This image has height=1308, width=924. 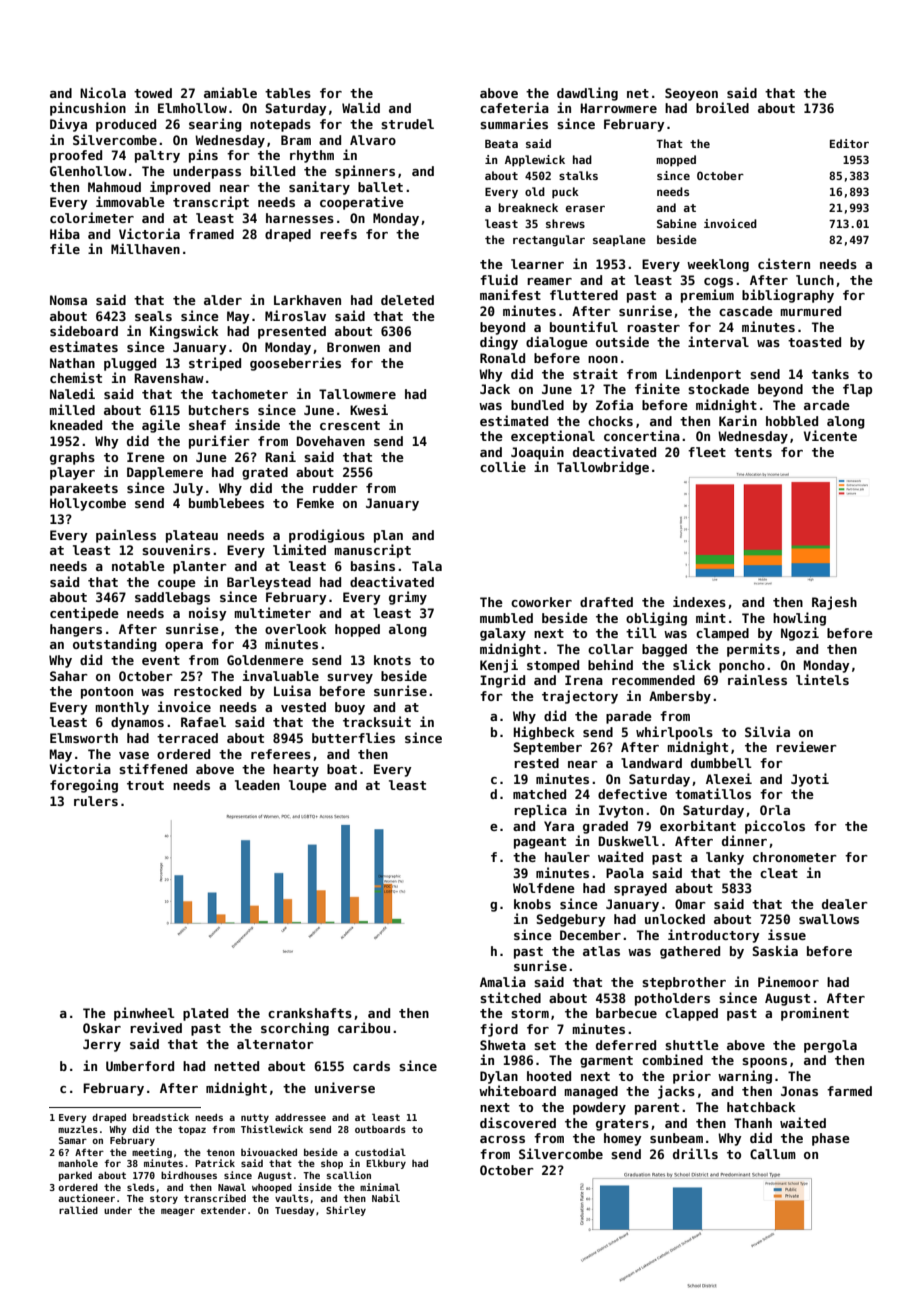 I want to click on buoy, so click(x=350, y=708).
